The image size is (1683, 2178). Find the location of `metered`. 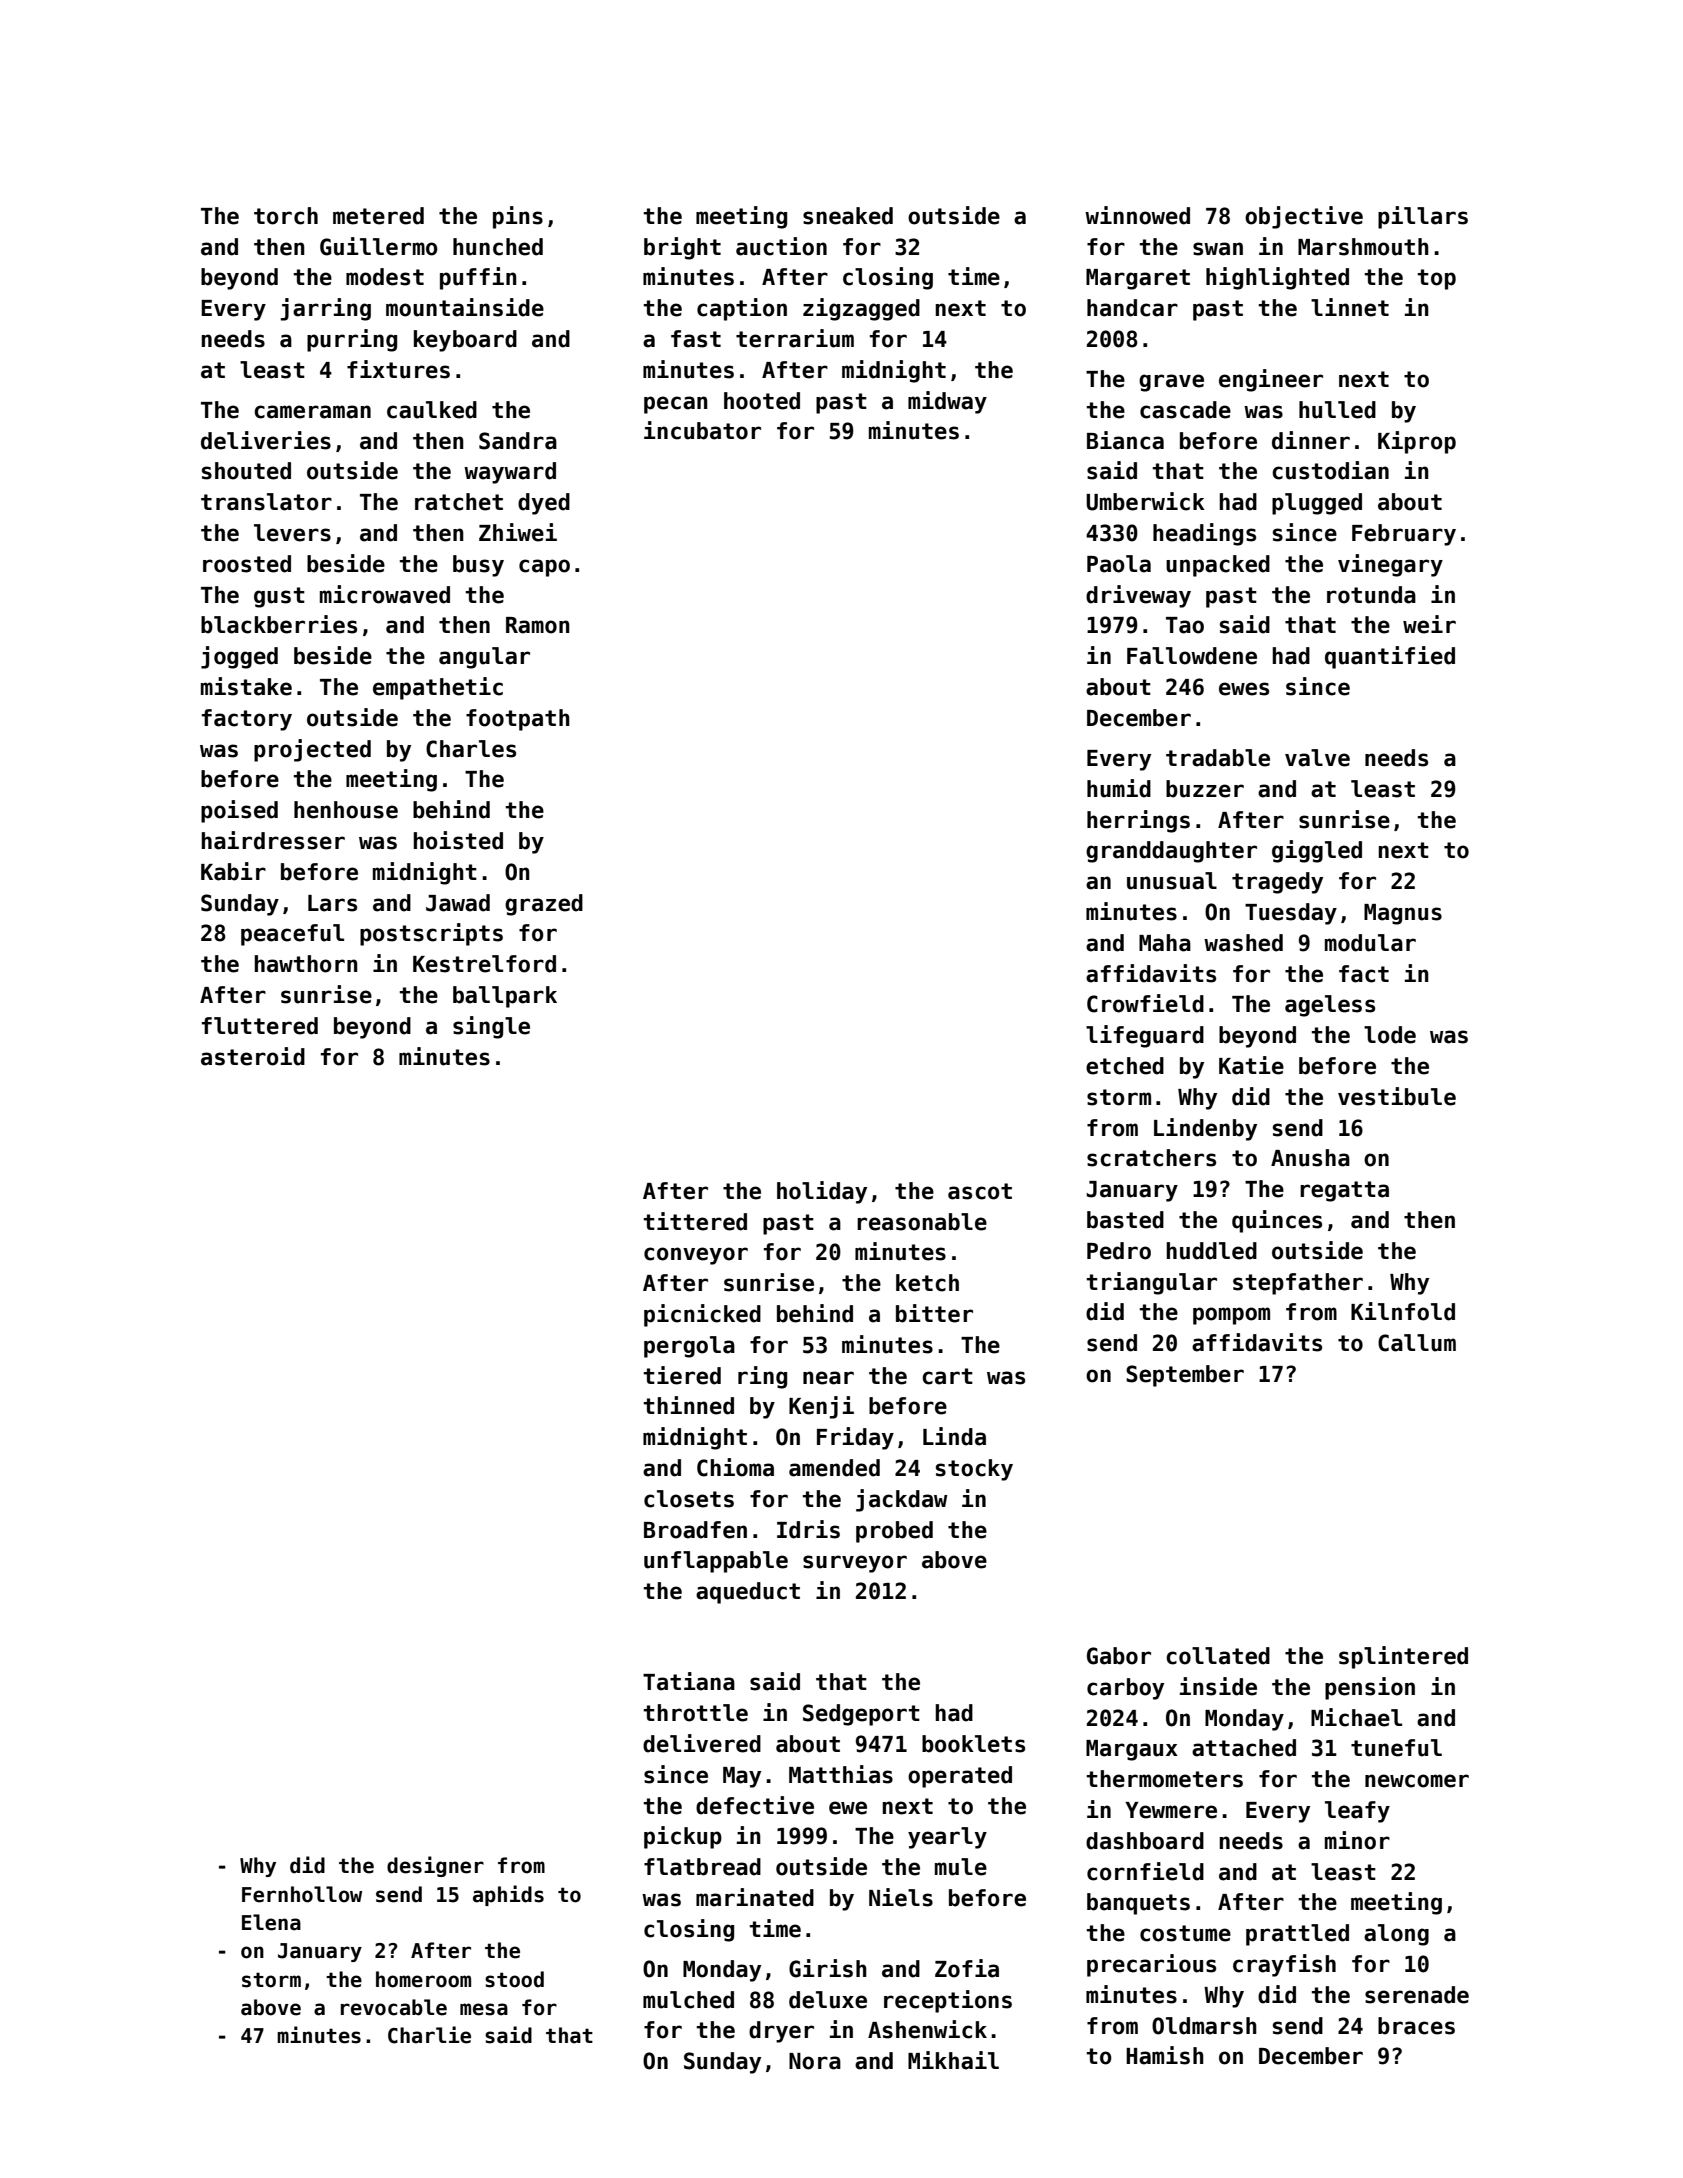

metered is located at coordinates (378, 216).
